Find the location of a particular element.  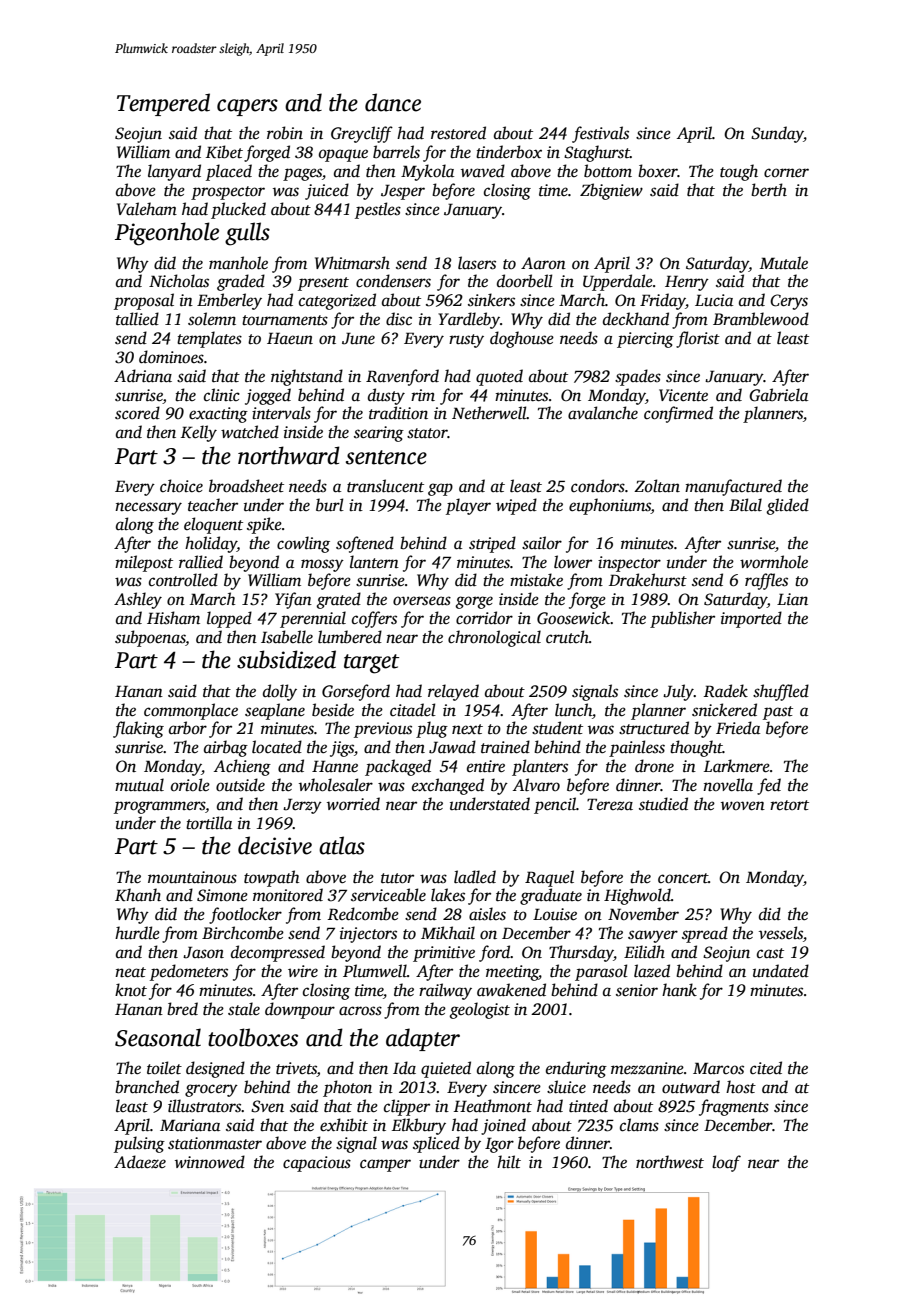

mezzanine is located at coordinates (647, 1068).
